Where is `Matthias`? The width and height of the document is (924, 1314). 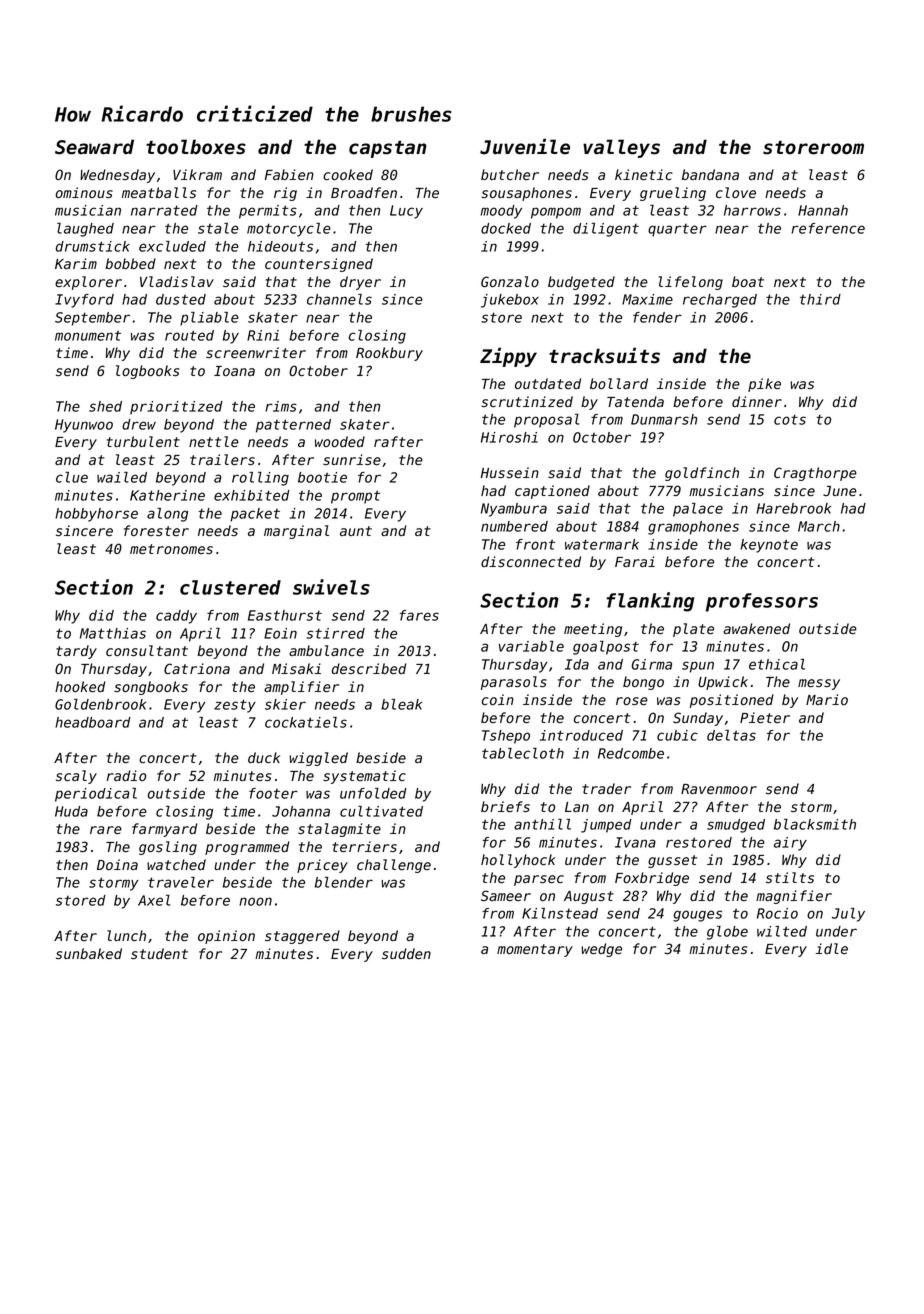 Matthias is located at coordinates (113, 633).
